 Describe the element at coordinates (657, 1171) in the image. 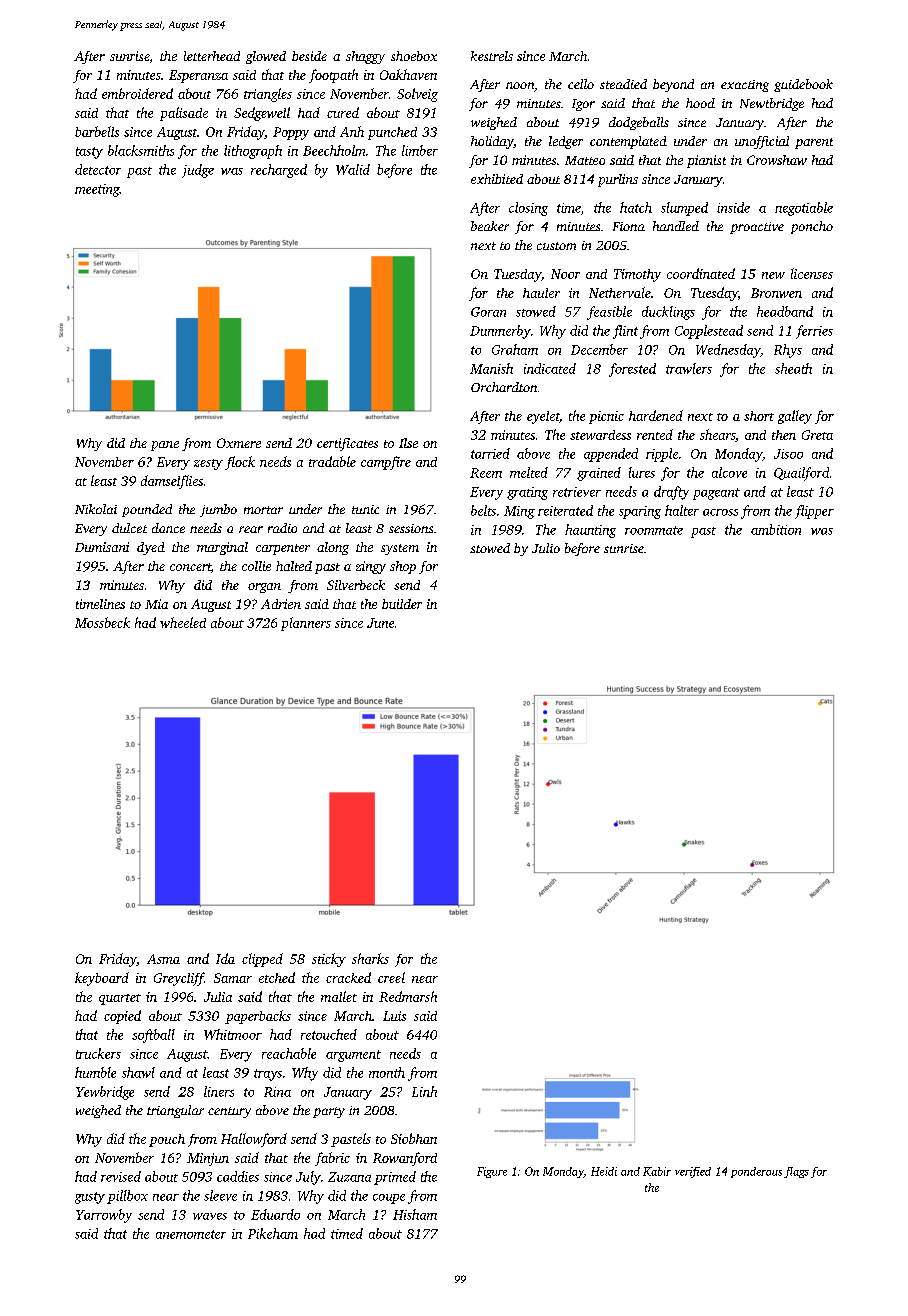

I see `Kabir` at that location.
